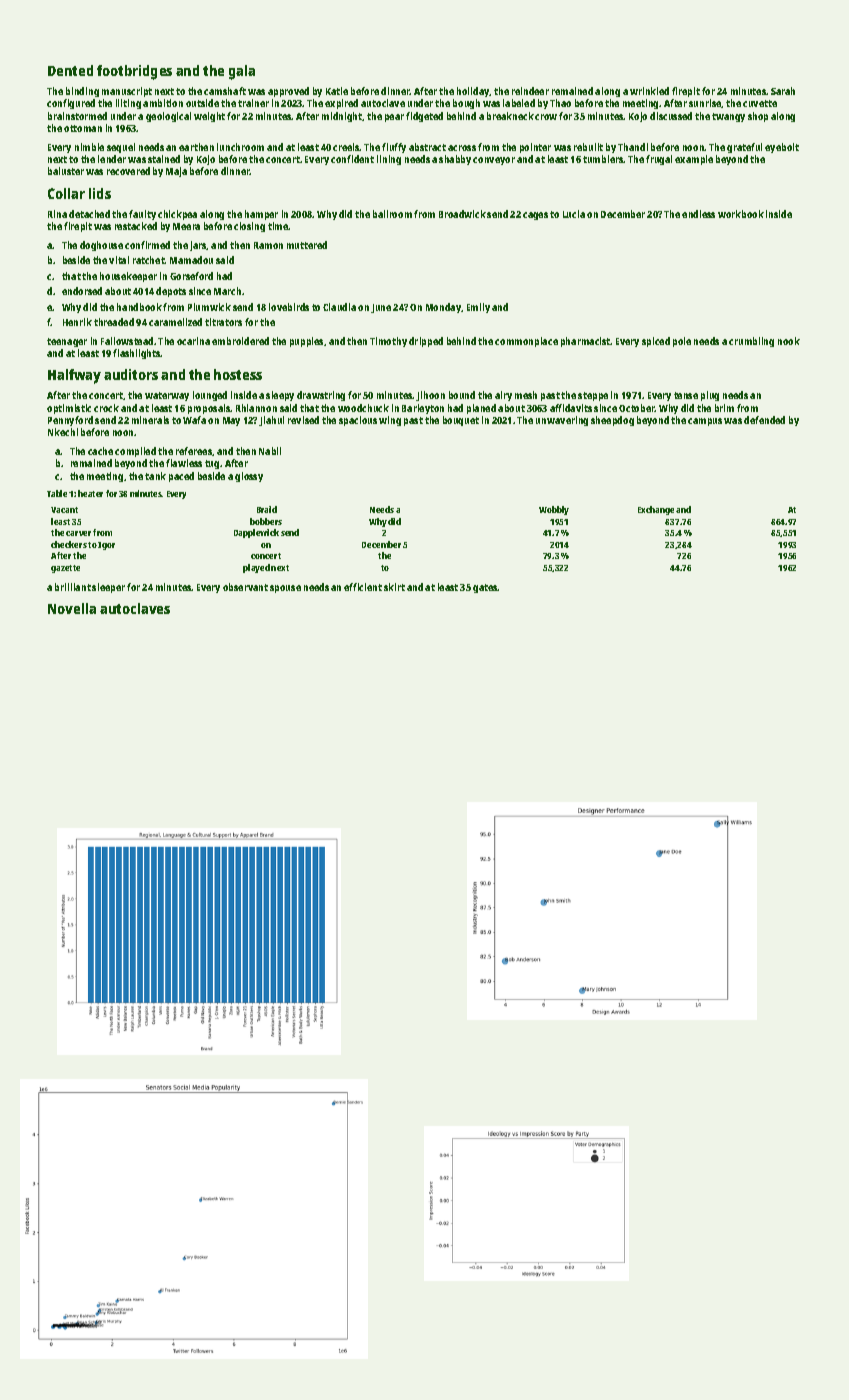  Describe the element at coordinates (90, 493) in the image. I see `heater` at that location.
